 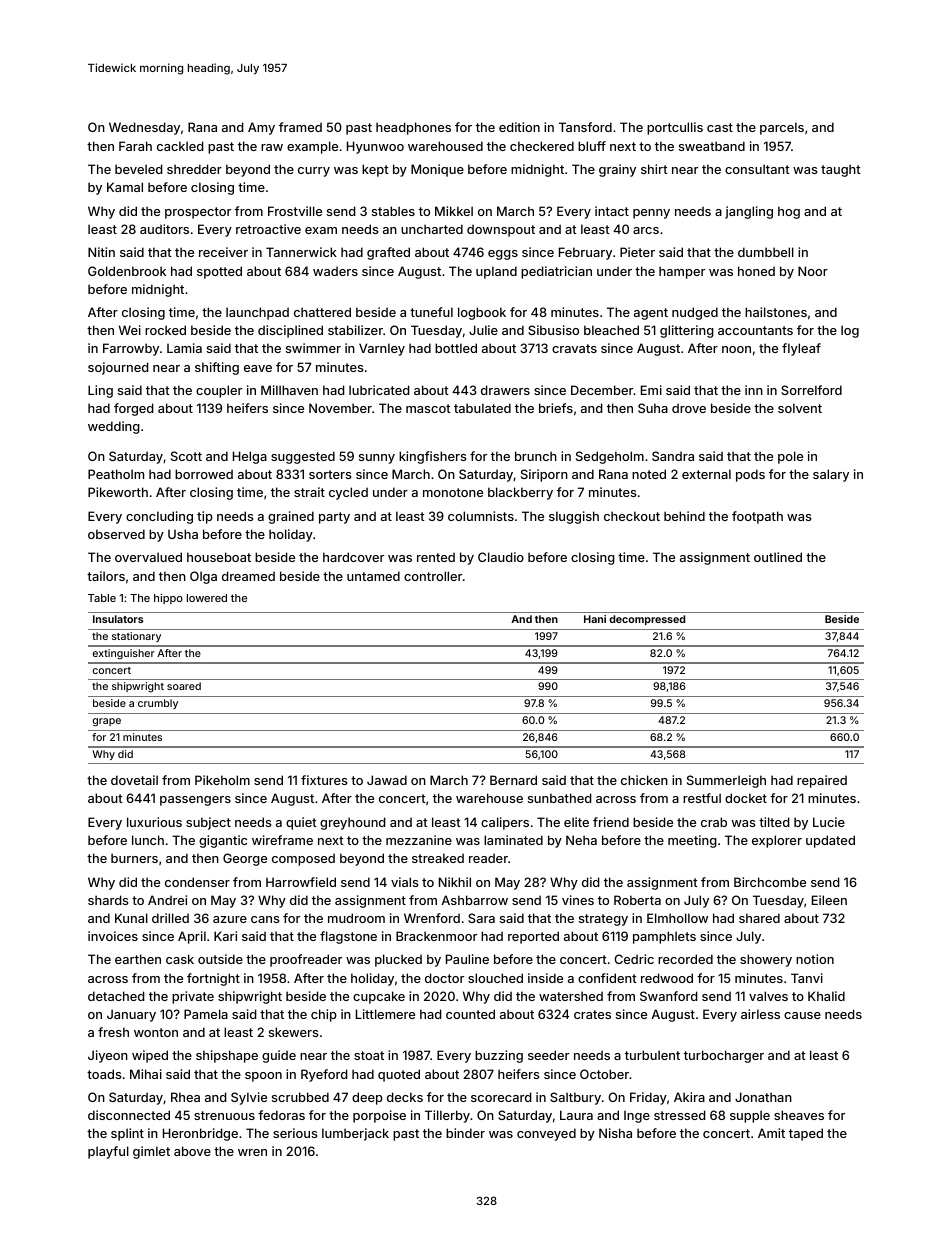 I want to click on behind, so click(x=684, y=516).
